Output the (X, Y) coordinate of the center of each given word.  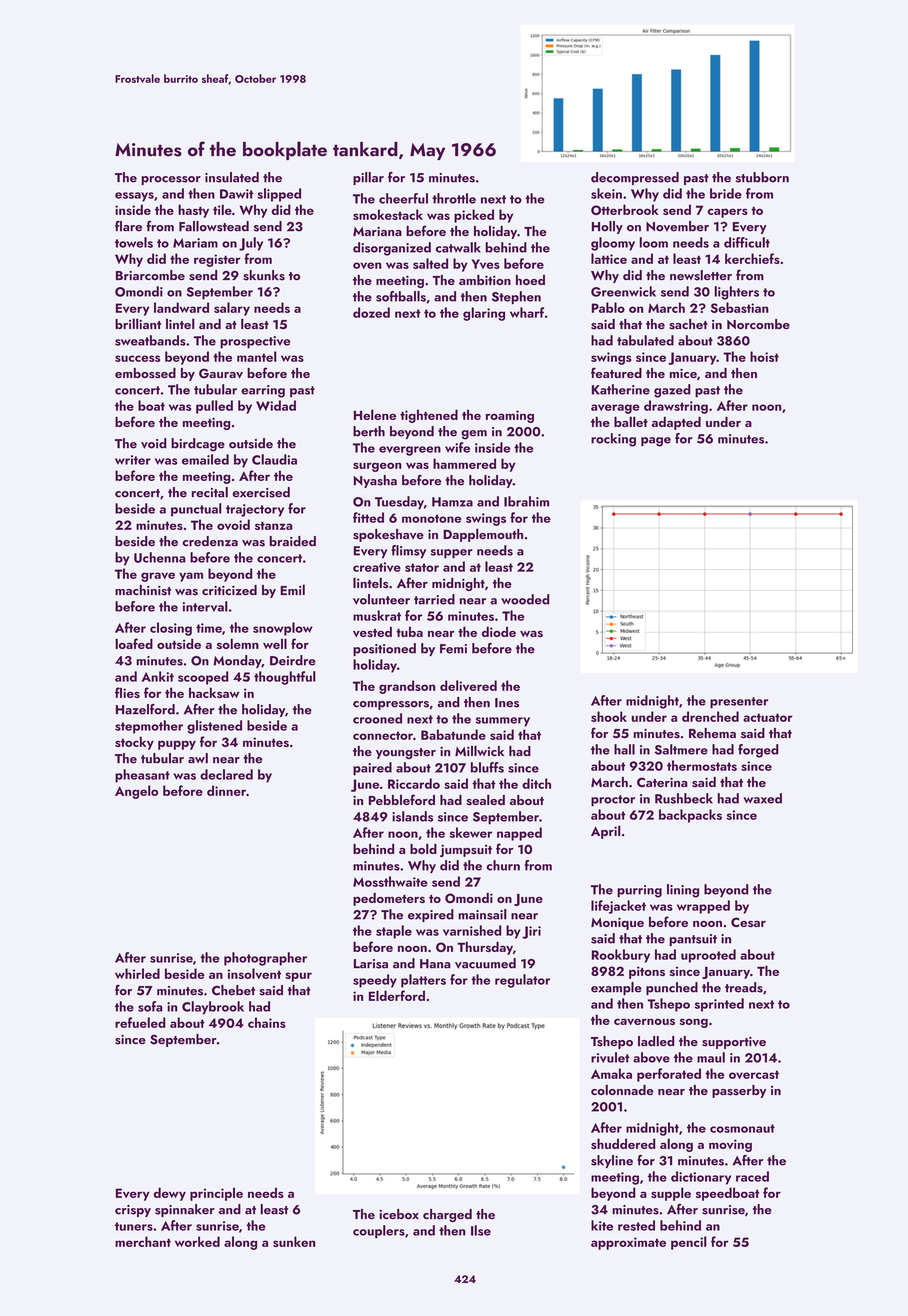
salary (232, 309)
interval (205, 606)
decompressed (635, 178)
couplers (379, 1232)
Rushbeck (684, 798)
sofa (150, 1006)
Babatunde (453, 734)
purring (639, 891)
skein (606, 193)
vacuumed (485, 963)
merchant (143, 1241)
